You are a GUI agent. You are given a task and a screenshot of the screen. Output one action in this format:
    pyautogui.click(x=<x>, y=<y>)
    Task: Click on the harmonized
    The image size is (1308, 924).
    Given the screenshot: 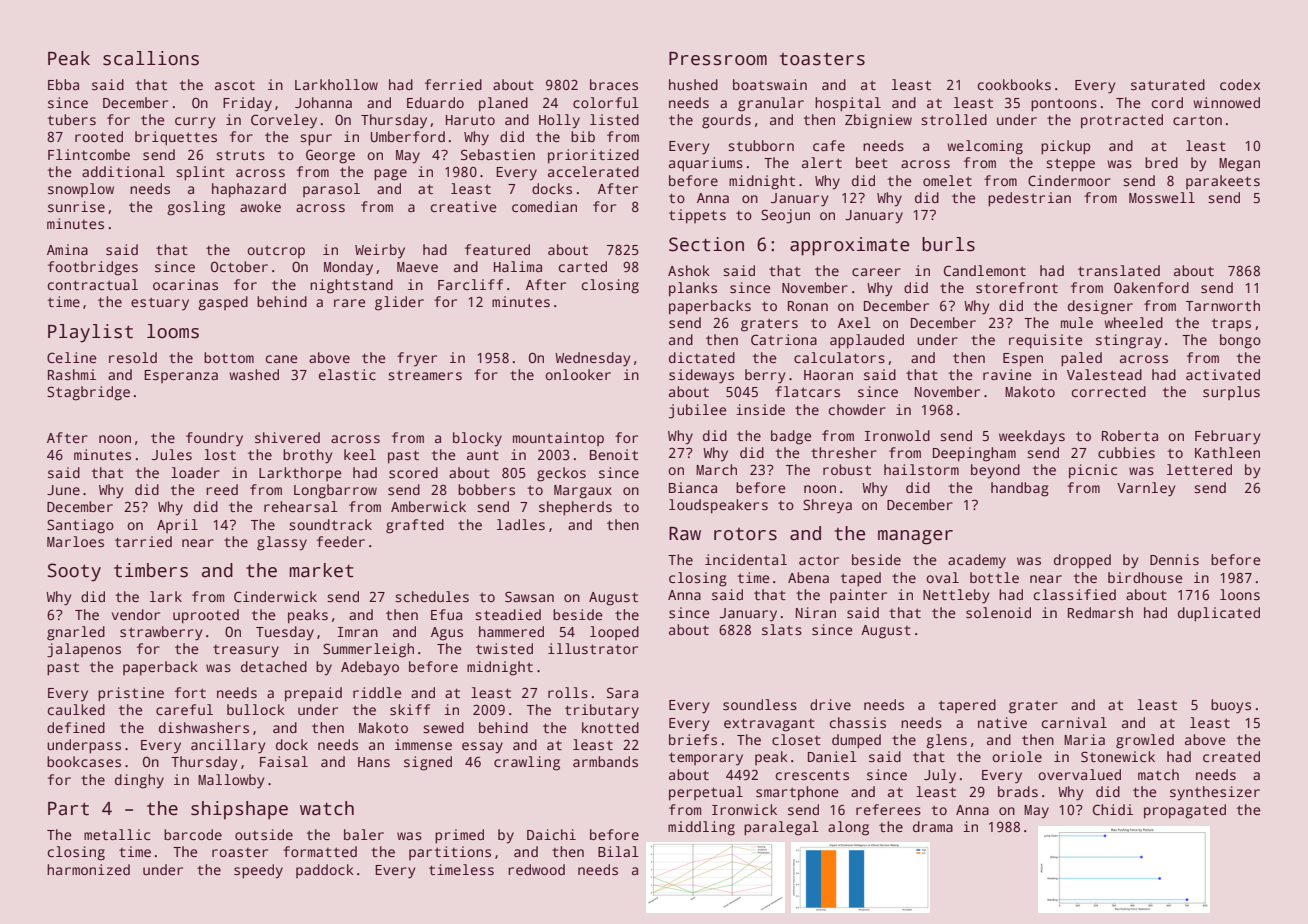 What is the action you would take?
    pyautogui.click(x=88, y=869)
